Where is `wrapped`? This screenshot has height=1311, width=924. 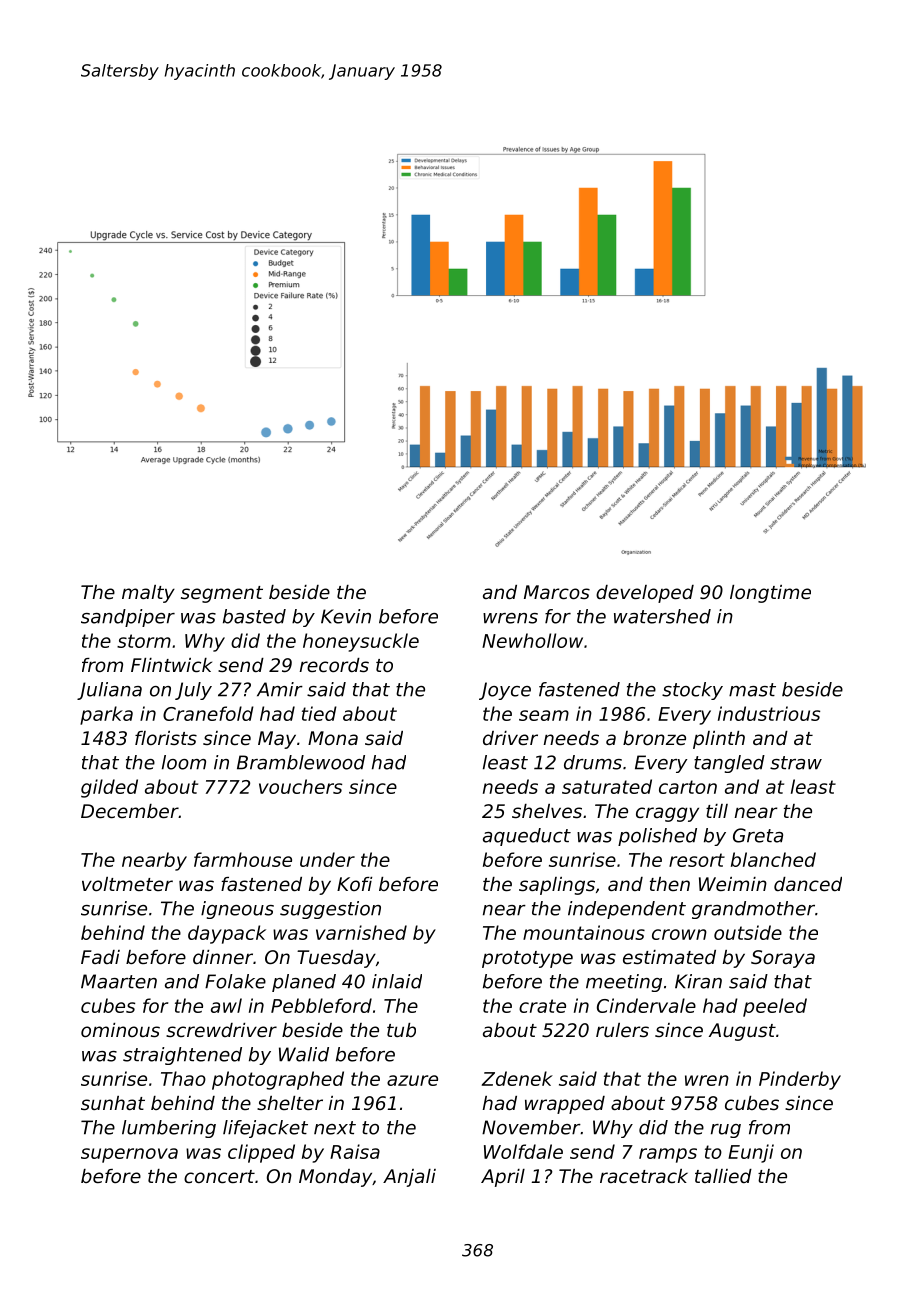 wrapped is located at coordinates (565, 1105).
